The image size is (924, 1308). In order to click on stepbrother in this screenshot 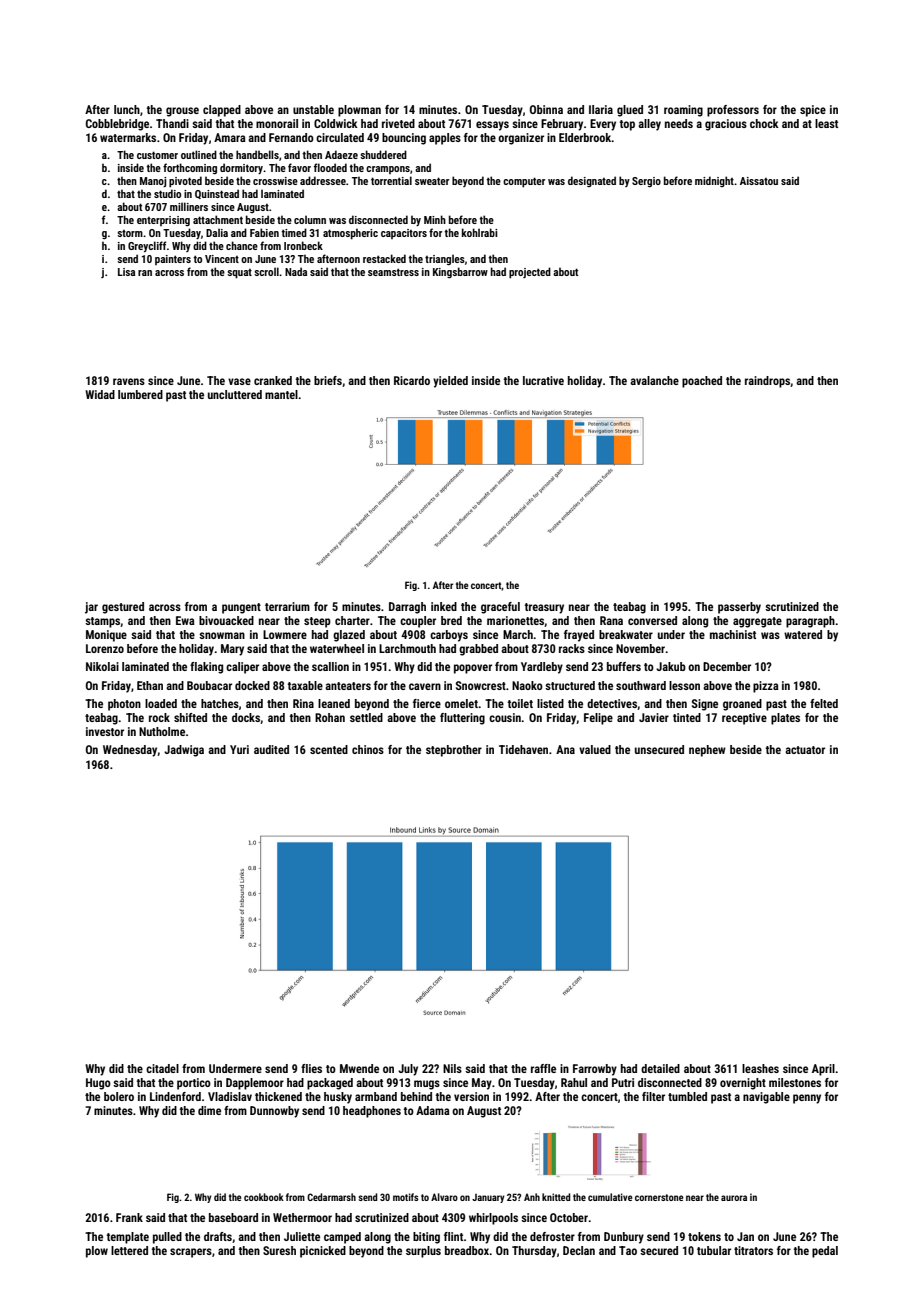, I will do `click(454, 751)`.
